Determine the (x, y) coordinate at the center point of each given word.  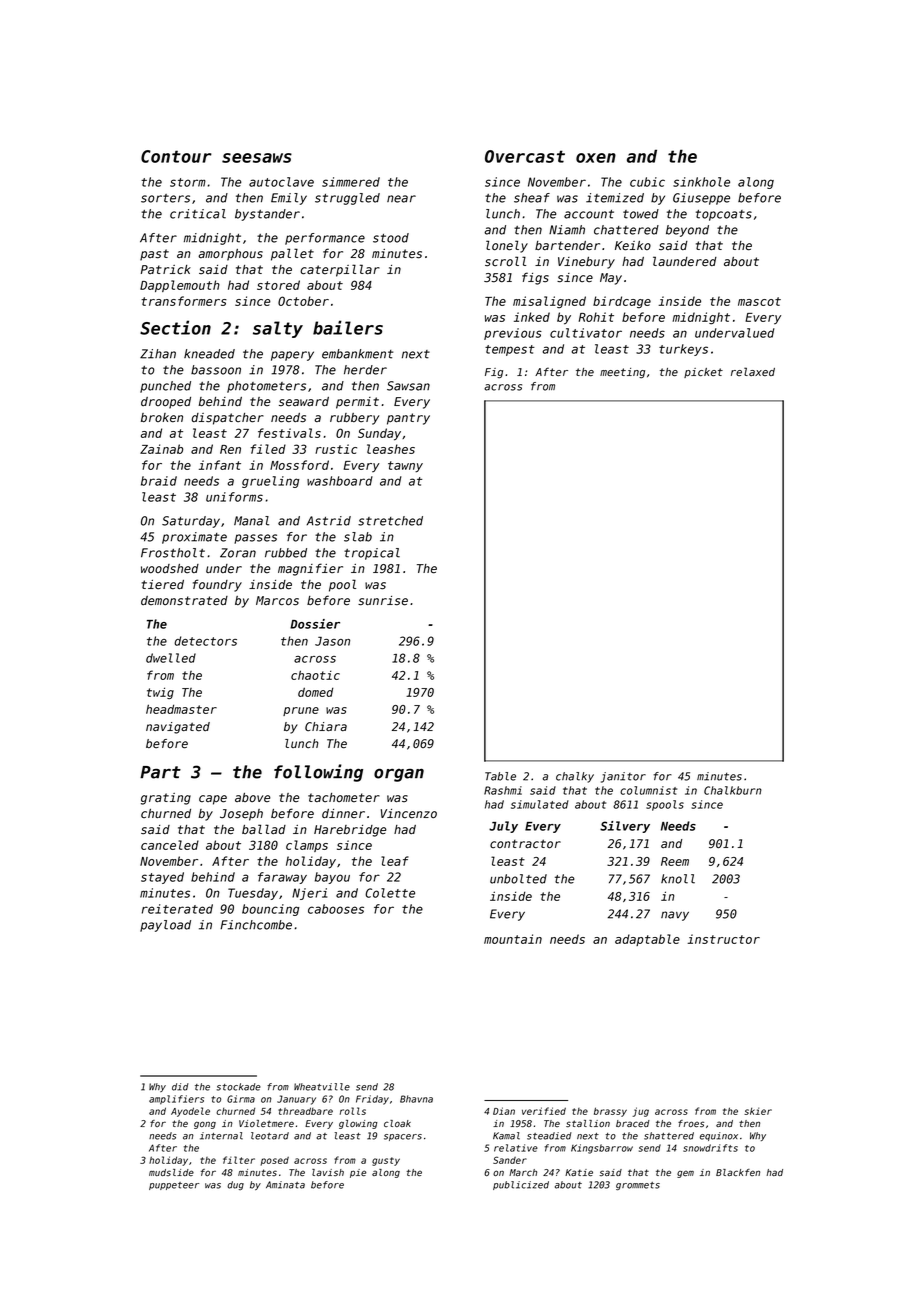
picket (703, 373)
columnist (648, 790)
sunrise (383, 601)
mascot (759, 301)
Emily (289, 199)
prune (301, 711)
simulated (540, 804)
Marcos (277, 601)
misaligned (549, 302)
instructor (723, 939)
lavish (328, 1172)
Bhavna (416, 1099)
